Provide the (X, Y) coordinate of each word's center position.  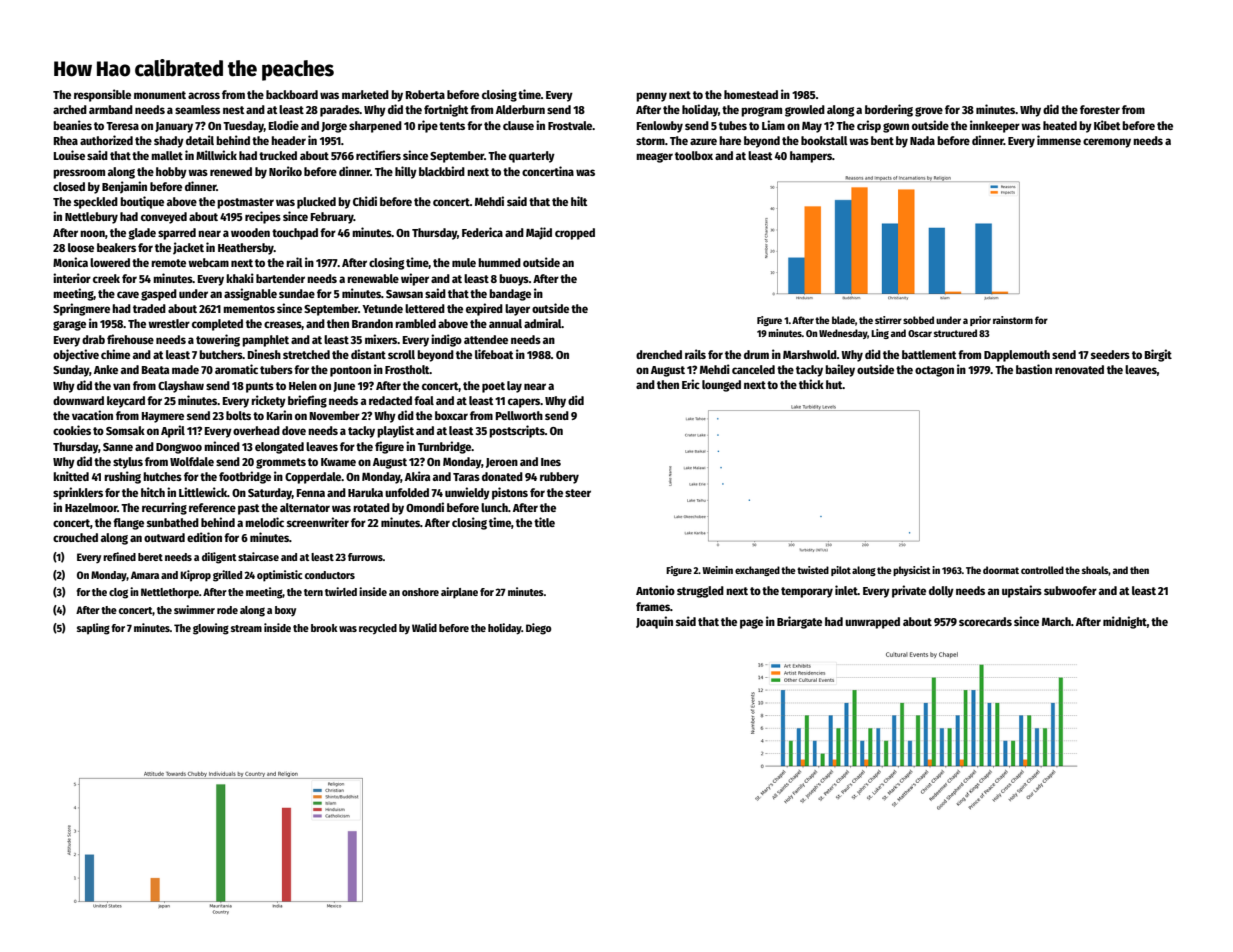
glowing (211, 629)
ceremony (1107, 143)
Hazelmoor (91, 507)
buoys (514, 280)
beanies (72, 125)
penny (651, 97)
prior (980, 321)
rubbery (559, 478)
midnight (1125, 622)
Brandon (372, 323)
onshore (420, 592)
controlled (1042, 570)
